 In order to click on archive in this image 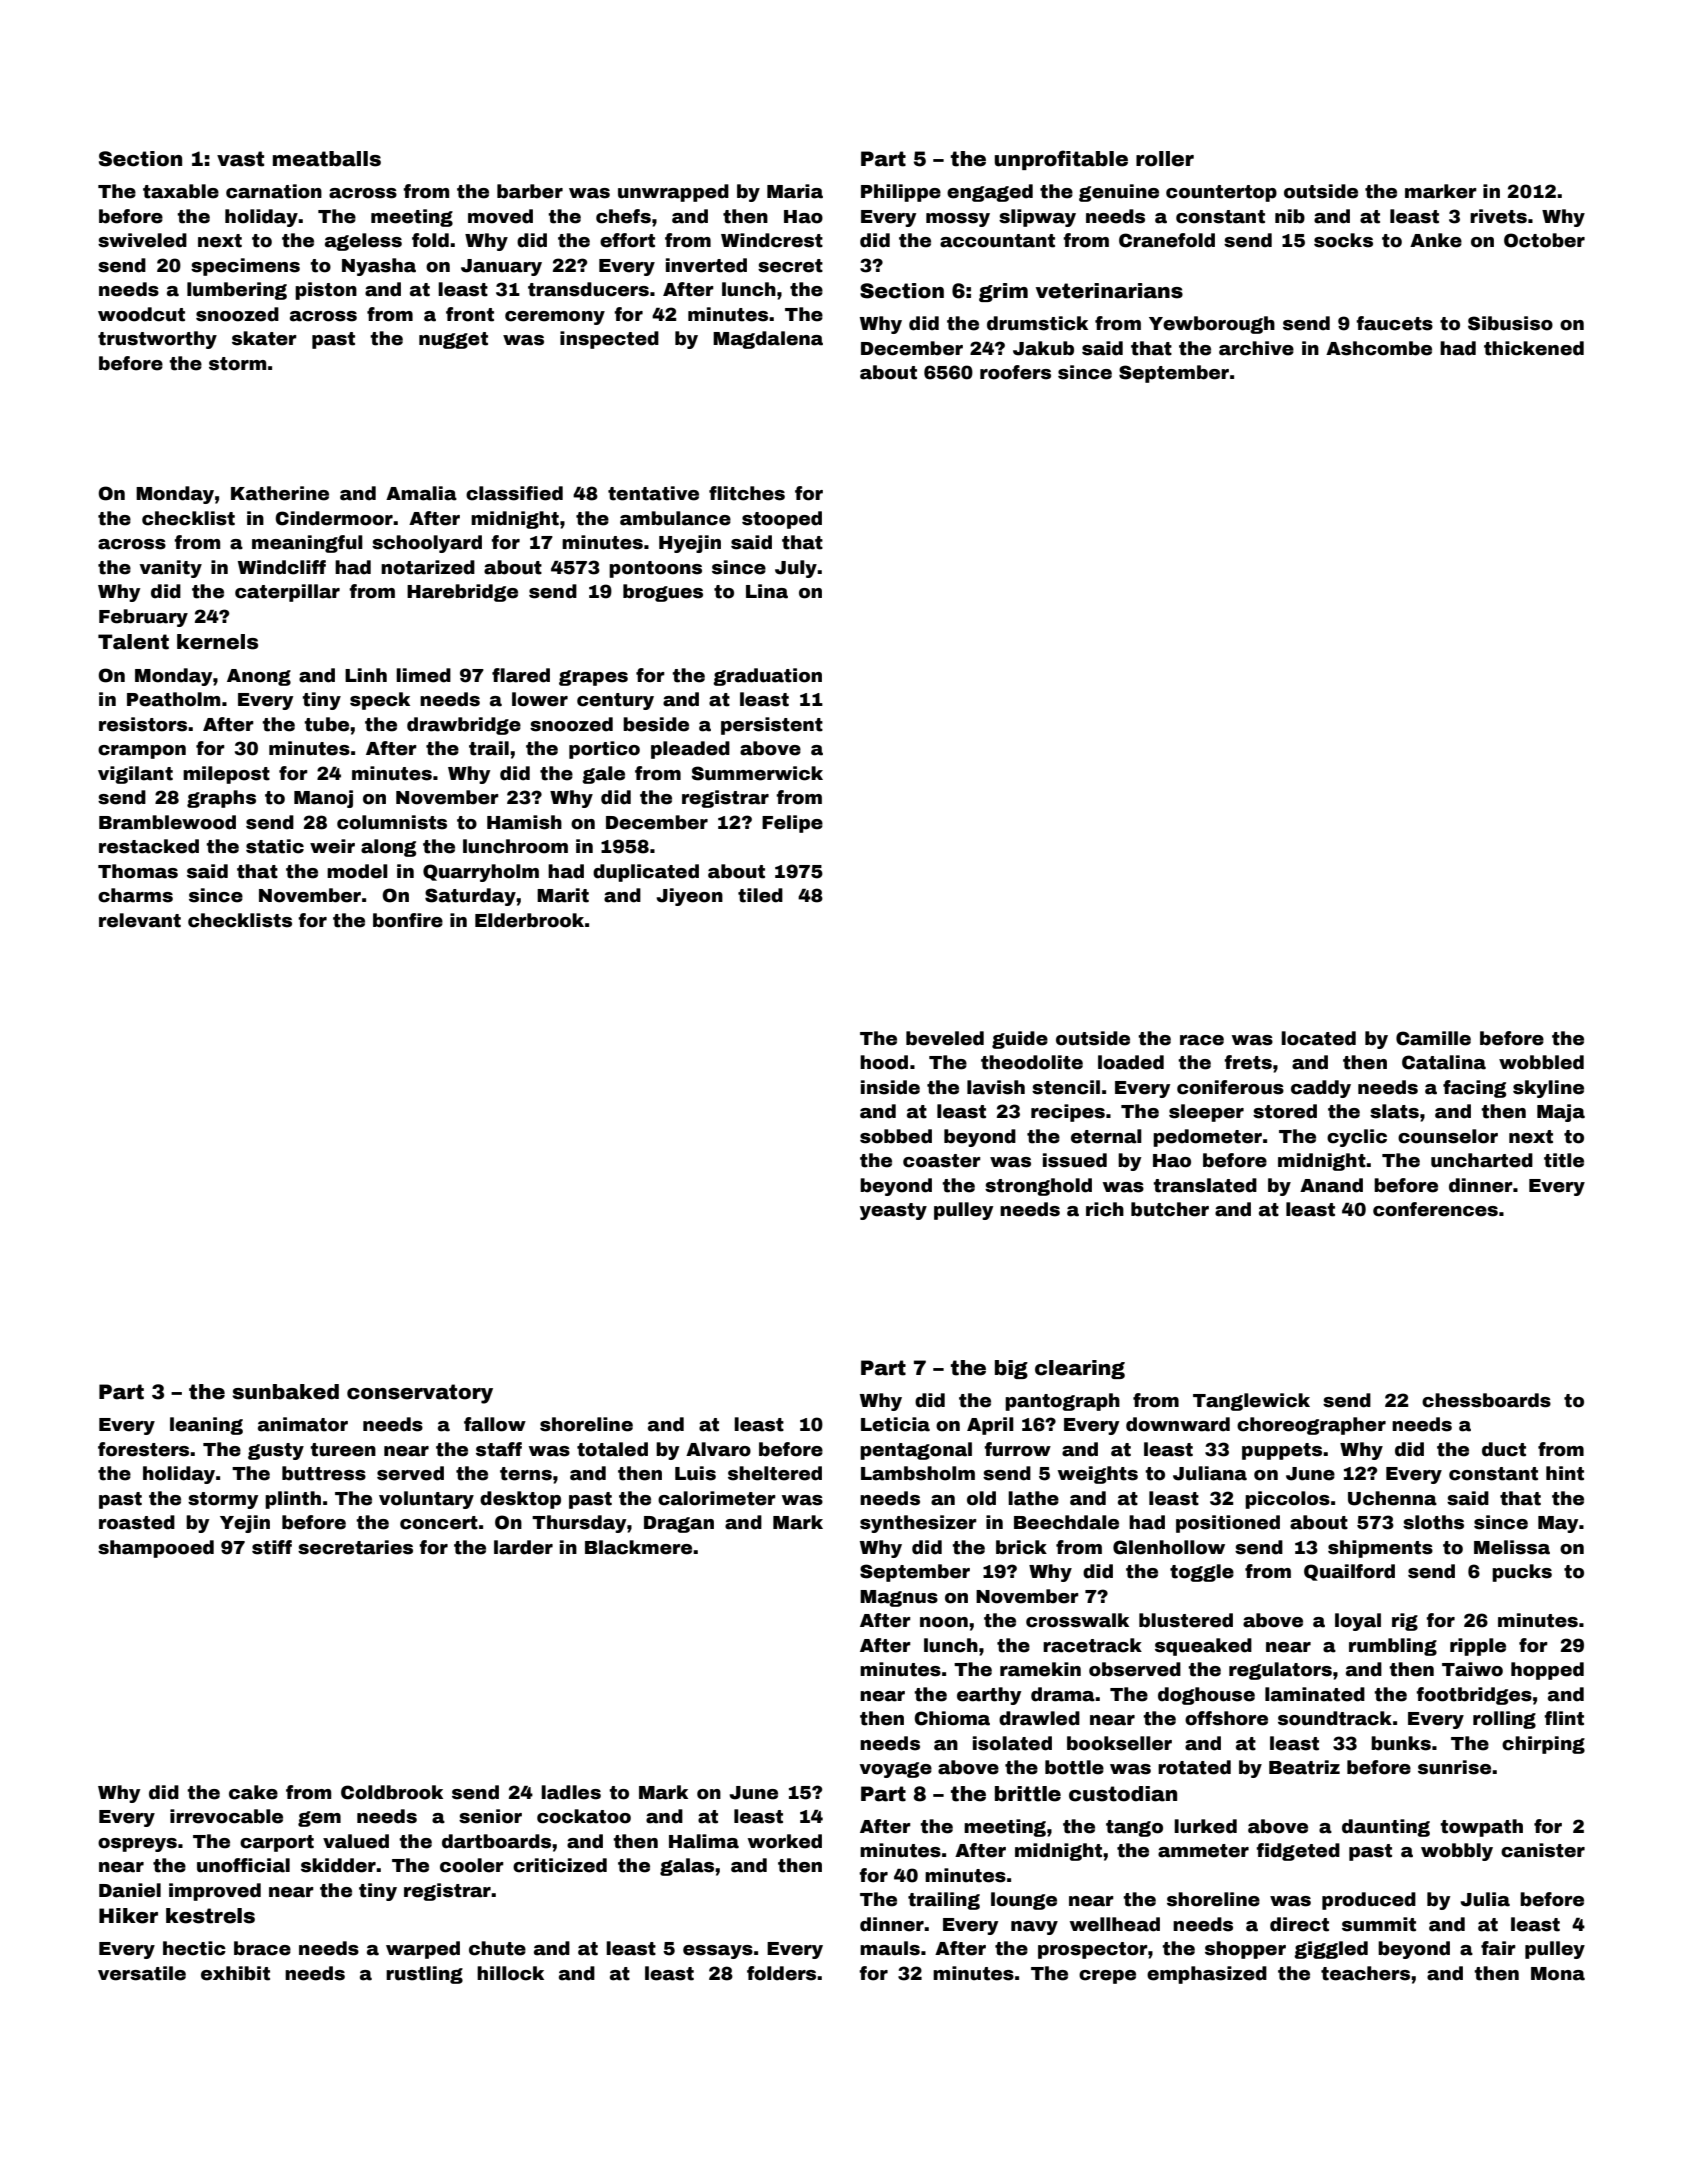, I will do `click(1256, 348)`.
